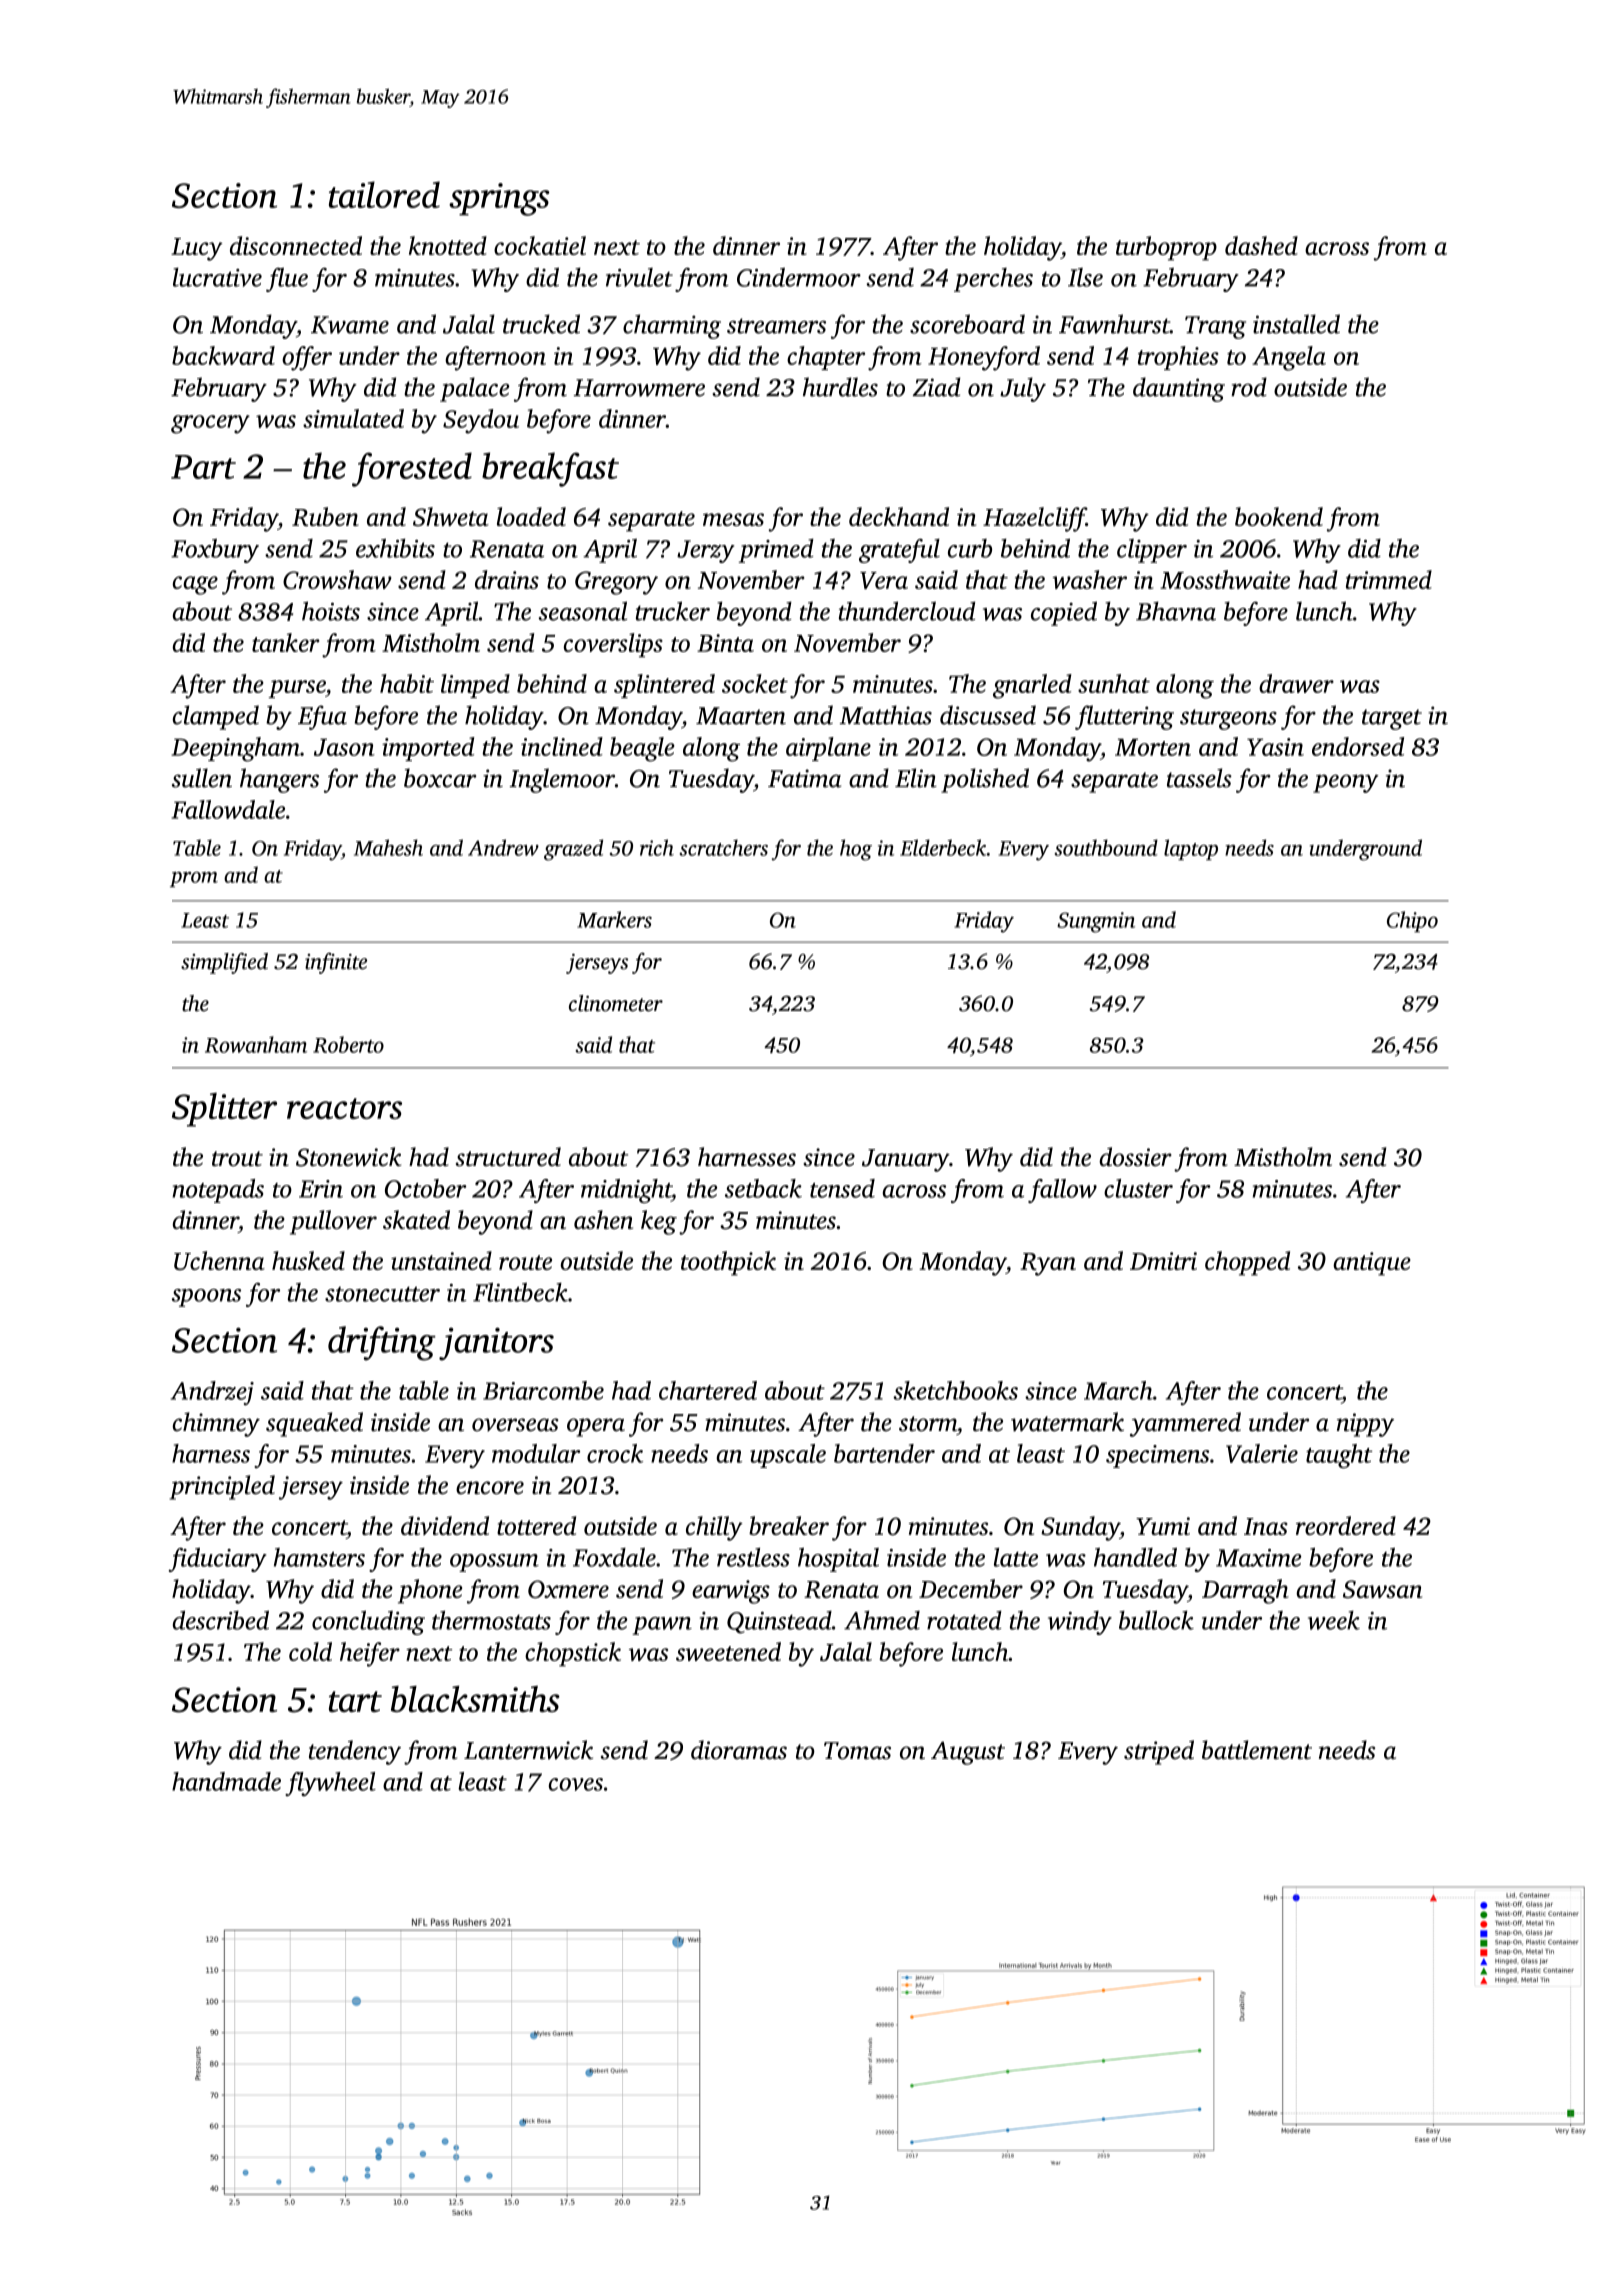  What do you see at coordinates (576, 1784) in the screenshot?
I see `coves` at bounding box center [576, 1784].
